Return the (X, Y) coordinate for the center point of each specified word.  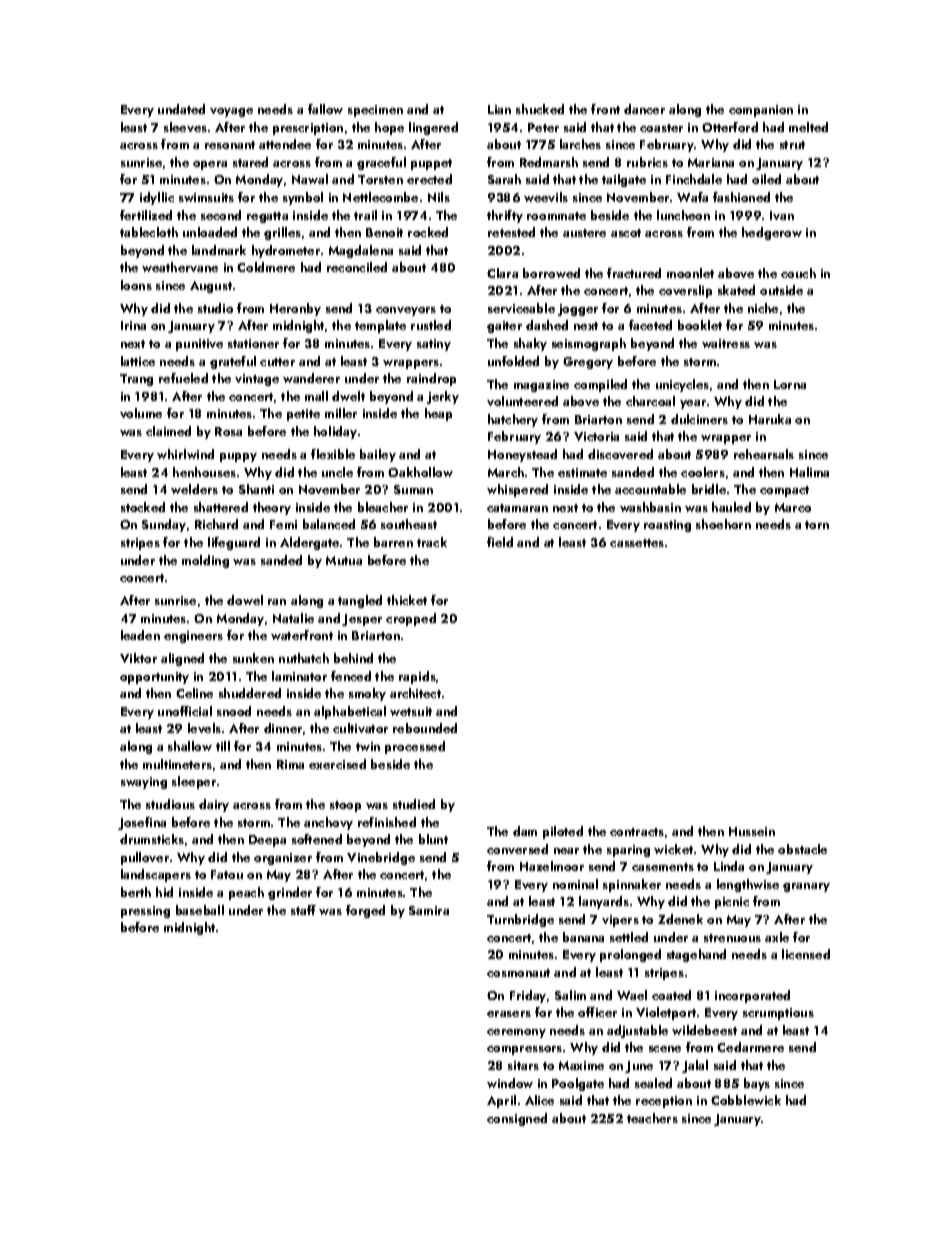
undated (181, 109)
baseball (200, 910)
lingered (433, 128)
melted (808, 127)
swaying (144, 783)
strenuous (732, 938)
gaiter (504, 327)
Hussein (752, 831)
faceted (650, 325)
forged (365, 911)
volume (141, 413)
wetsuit (411, 711)
